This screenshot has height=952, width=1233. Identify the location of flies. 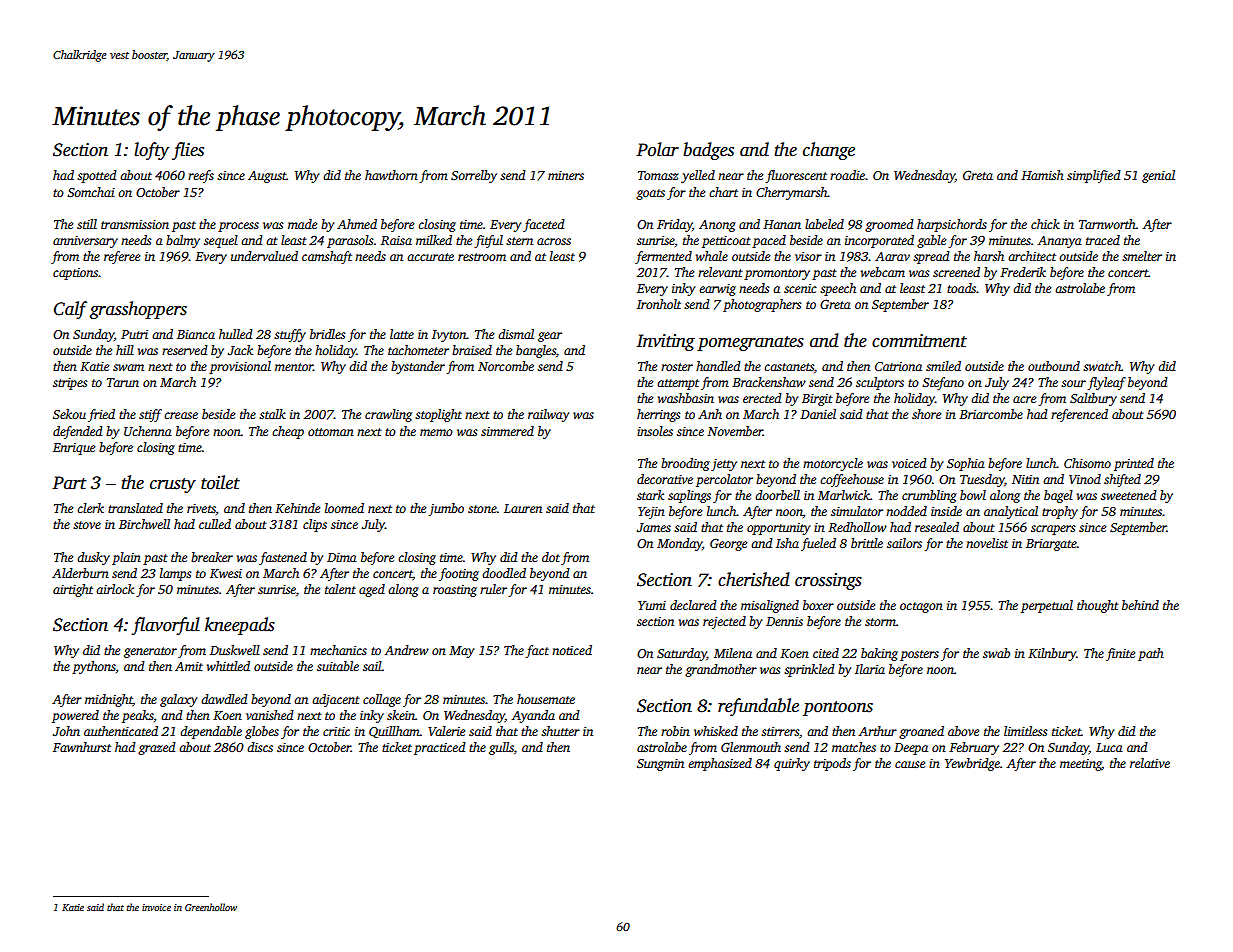
(188, 151).
